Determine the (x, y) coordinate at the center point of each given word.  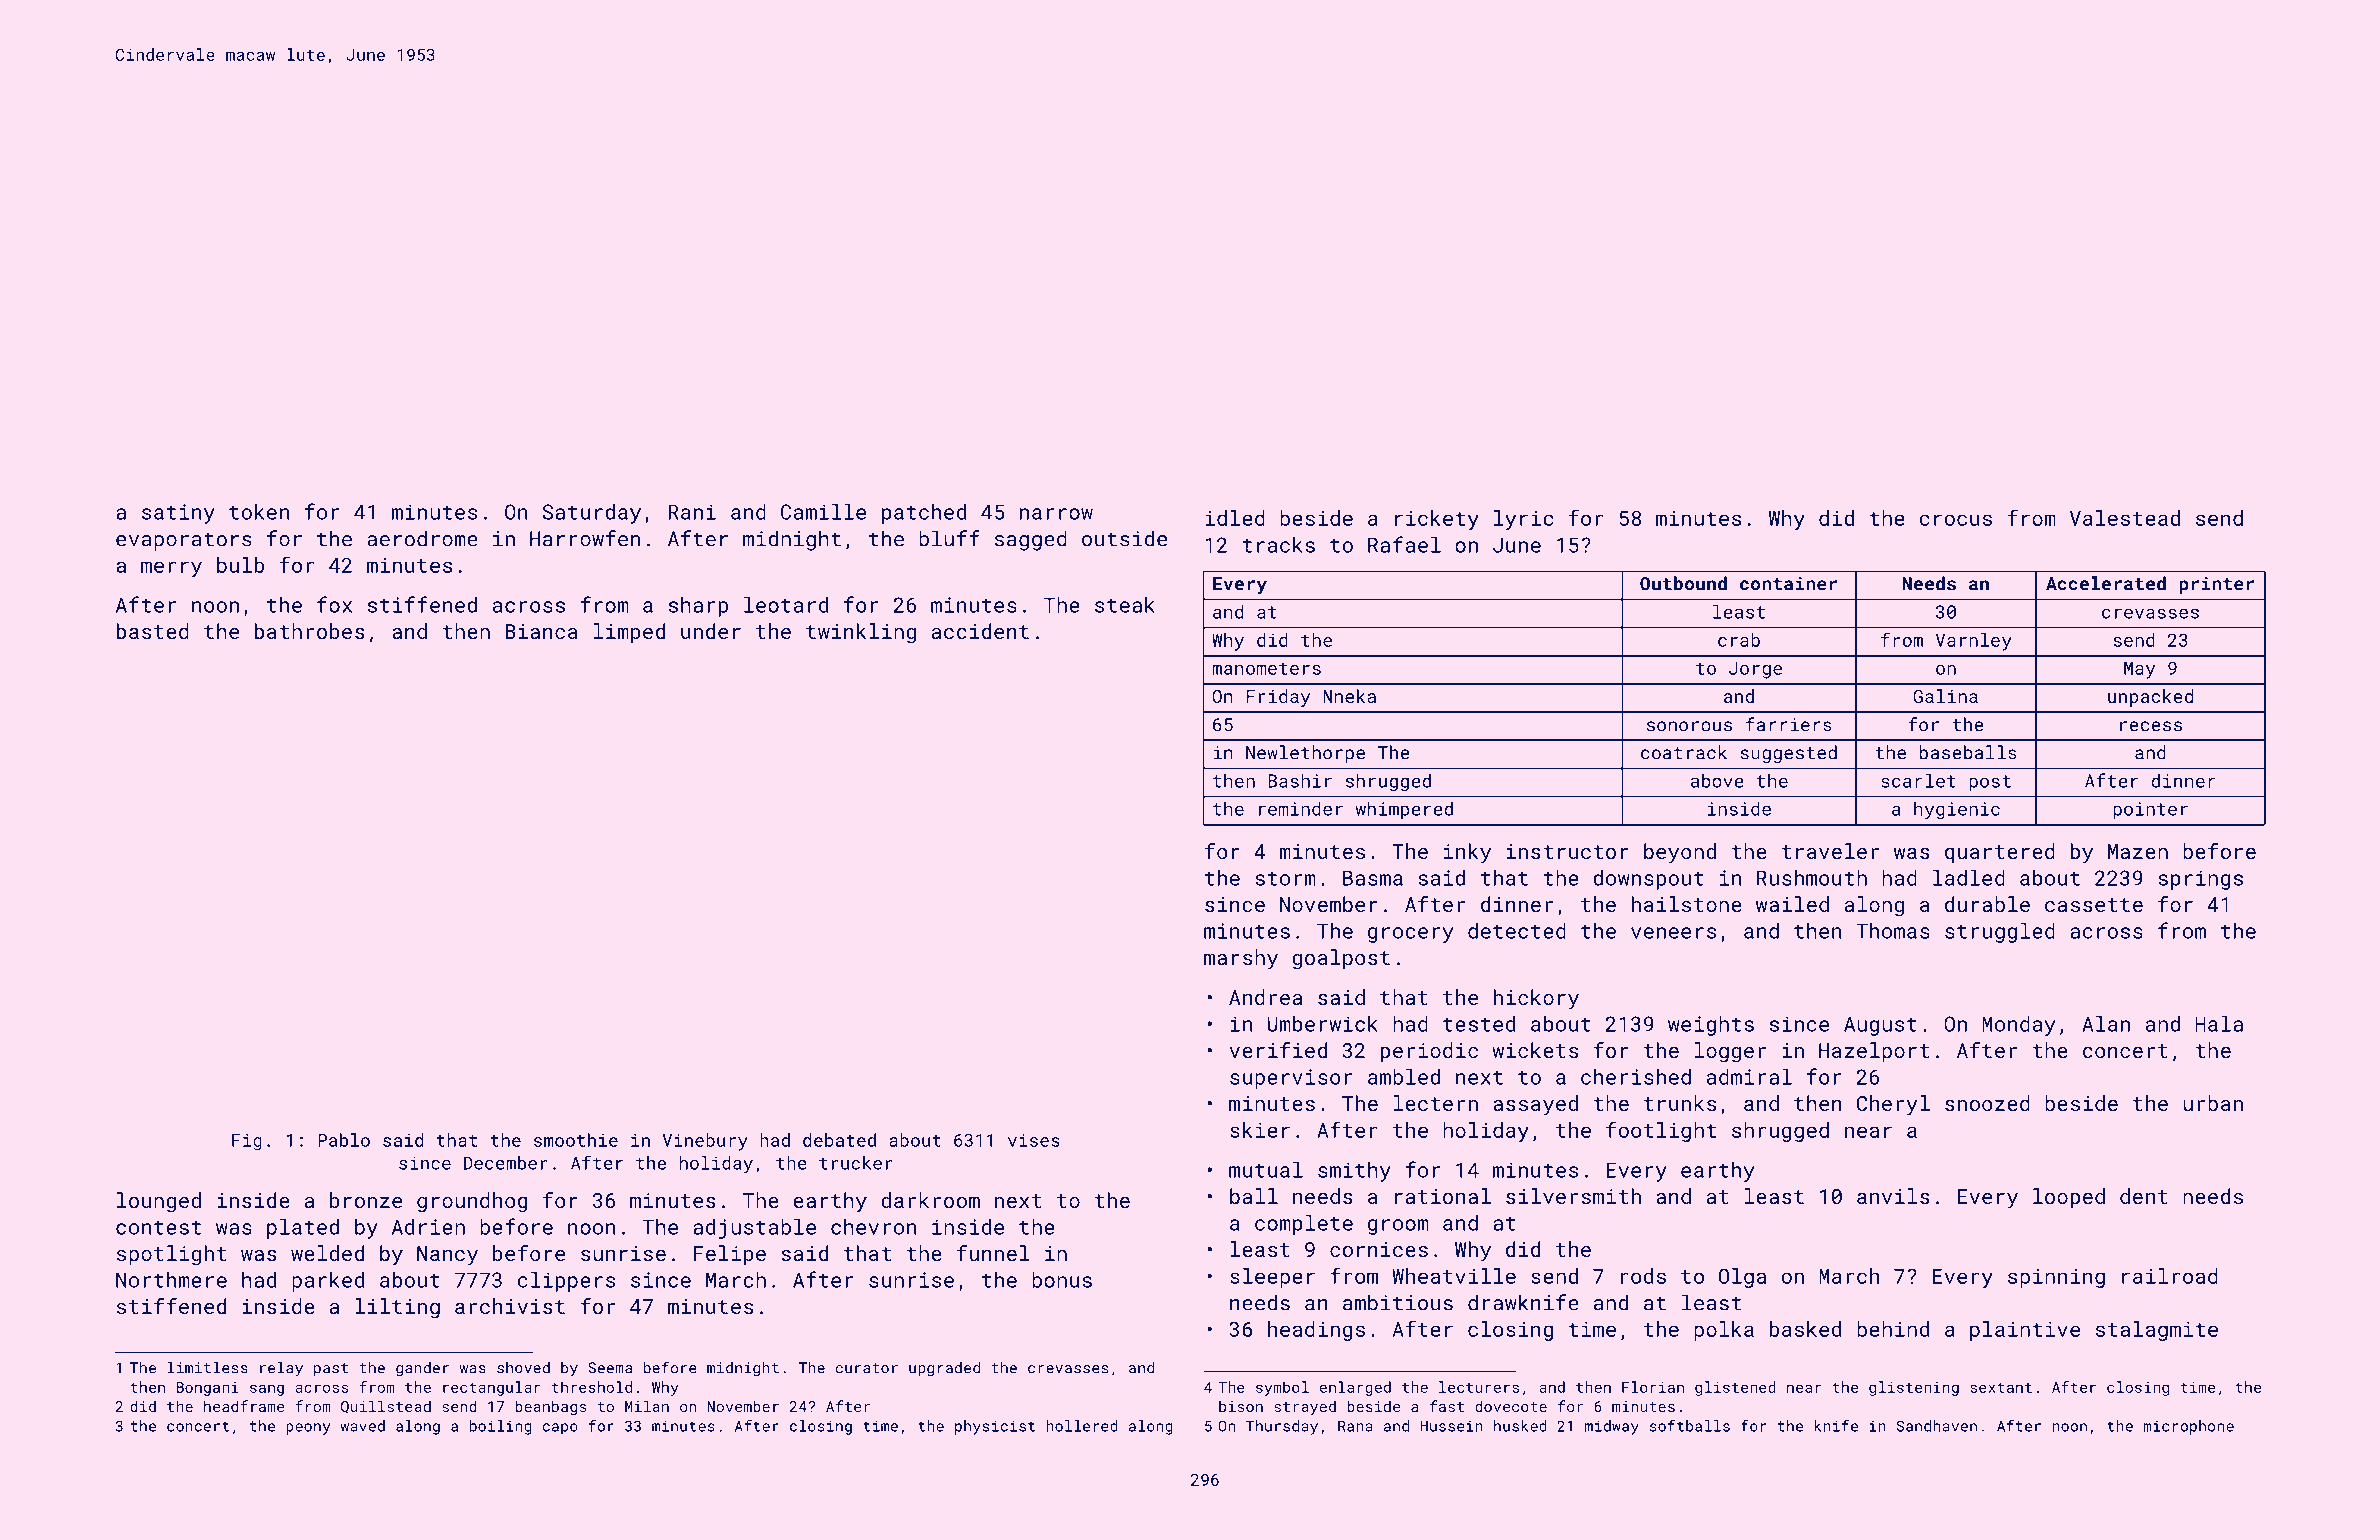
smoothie (576, 1140)
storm (1285, 879)
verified (1278, 1050)
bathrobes (310, 631)
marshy (1241, 959)
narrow (1056, 514)
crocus (1956, 520)
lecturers (1479, 1387)
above (1717, 780)
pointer (2150, 810)
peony (308, 1429)
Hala (2219, 1024)
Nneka (1349, 696)
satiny (178, 514)
